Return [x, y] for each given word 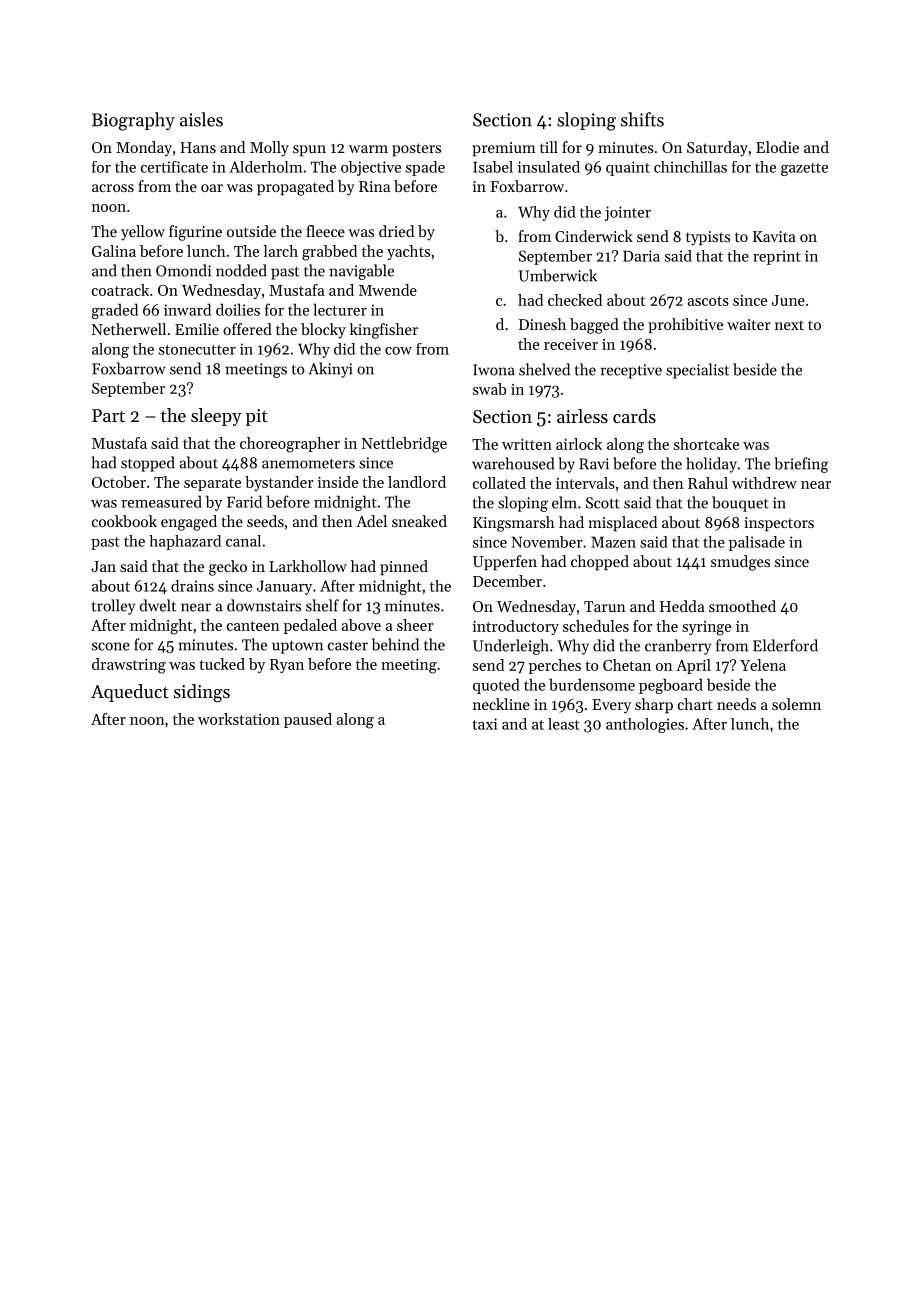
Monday [144, 149]
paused [308, 720]
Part [108, 415]
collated [499, 483]
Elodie [777, 147]
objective [371, 168]
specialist [697, 371]
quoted [496, 686]
